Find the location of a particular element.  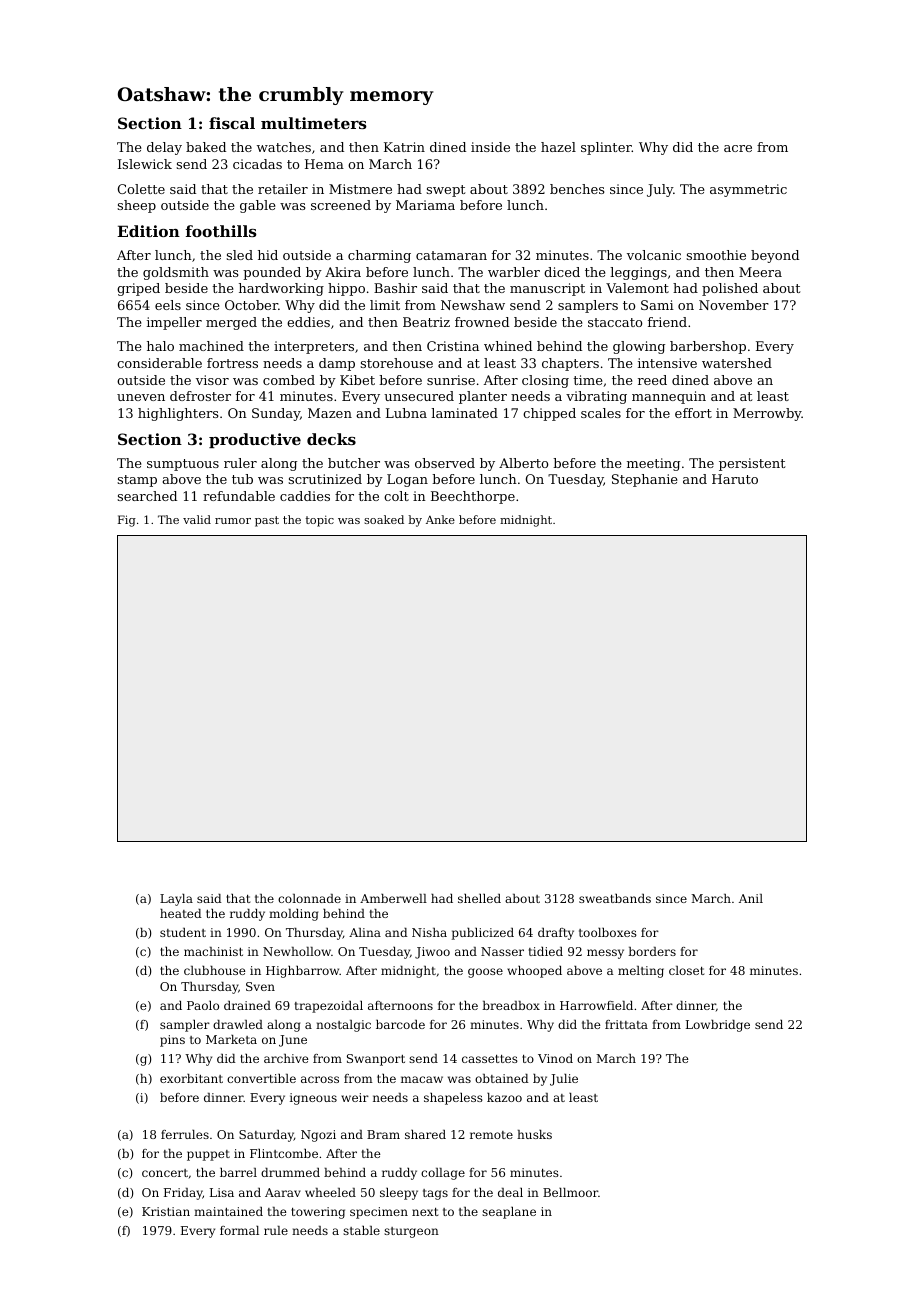

Layla is located at coordinates (176, 900).
